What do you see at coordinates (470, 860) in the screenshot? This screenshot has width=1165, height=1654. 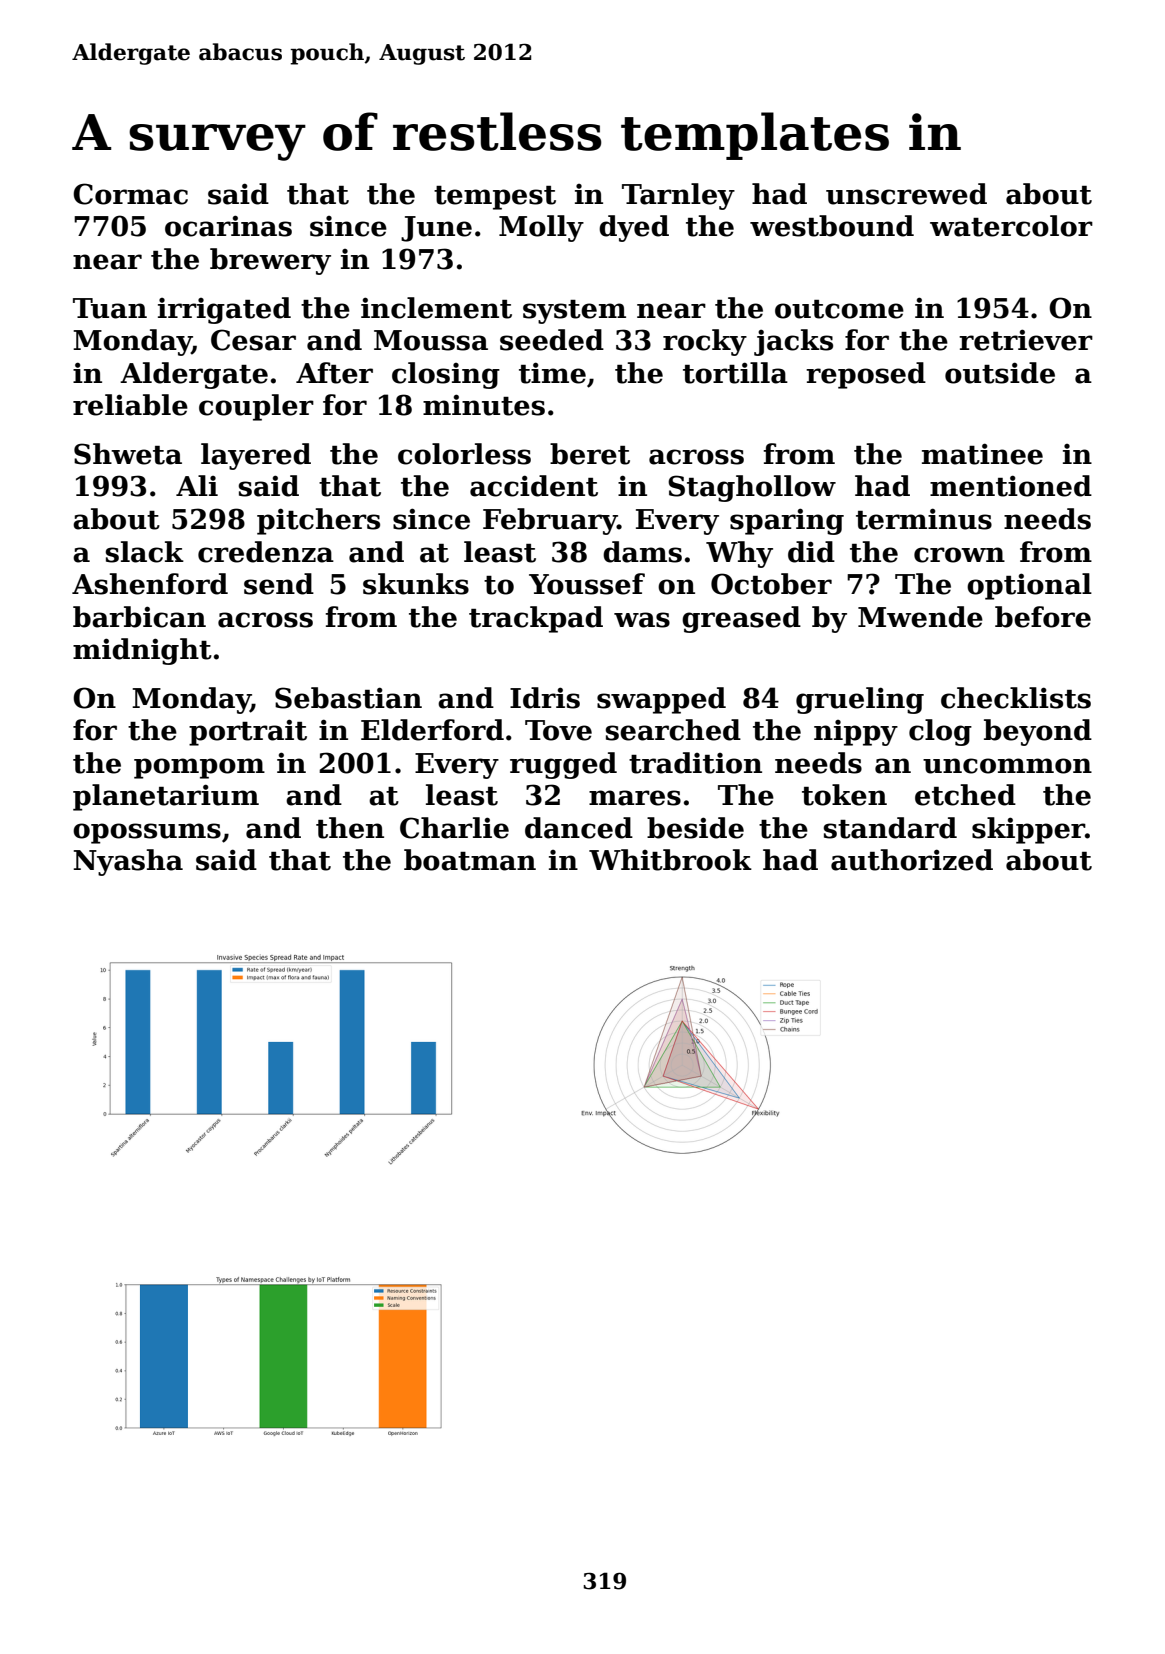 I see `boatman` at bounding box center [470, 860].
